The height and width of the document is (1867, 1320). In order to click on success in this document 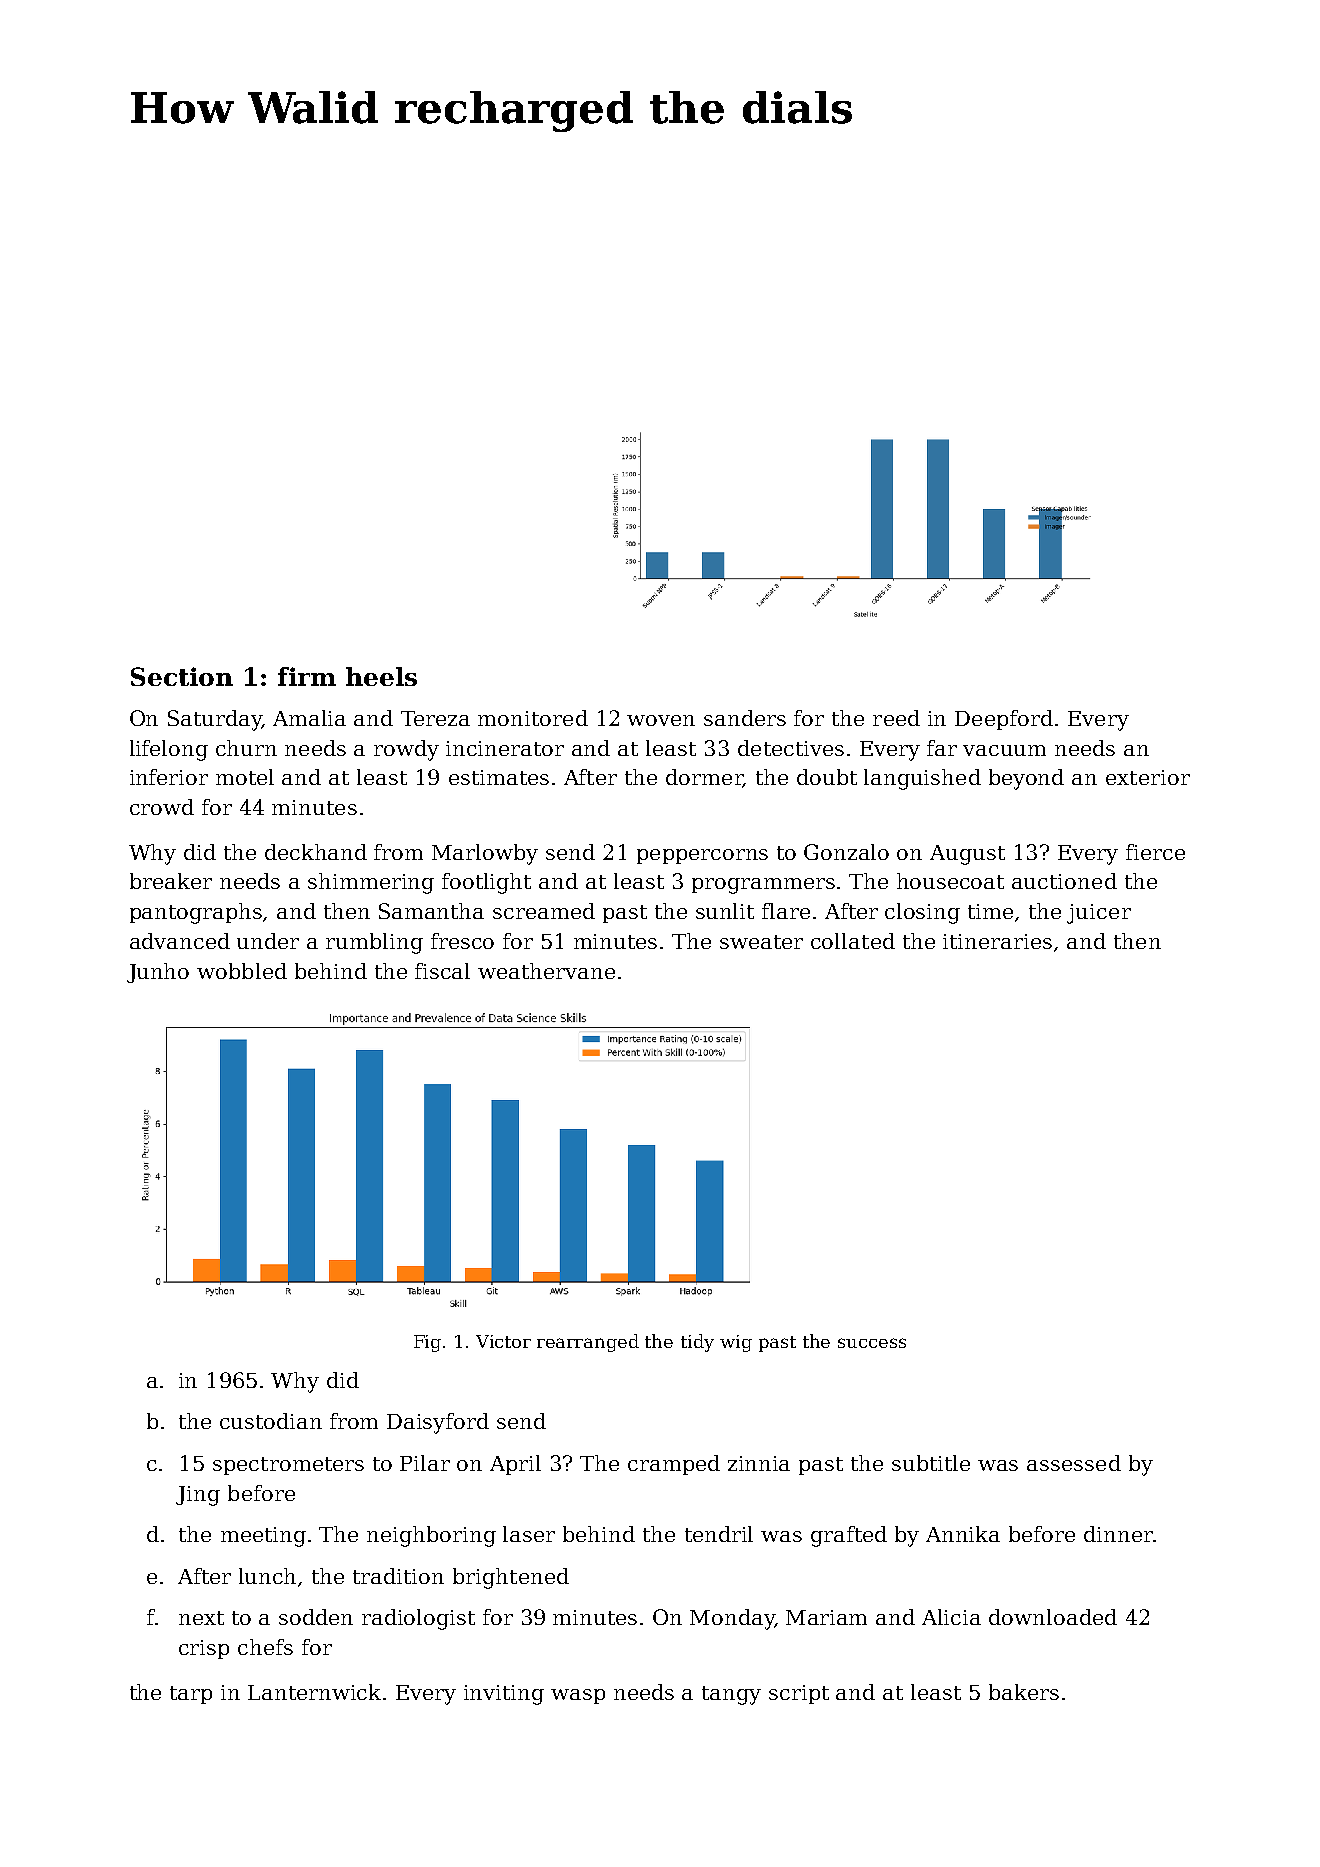, I will do `click(872, 1343)`.
